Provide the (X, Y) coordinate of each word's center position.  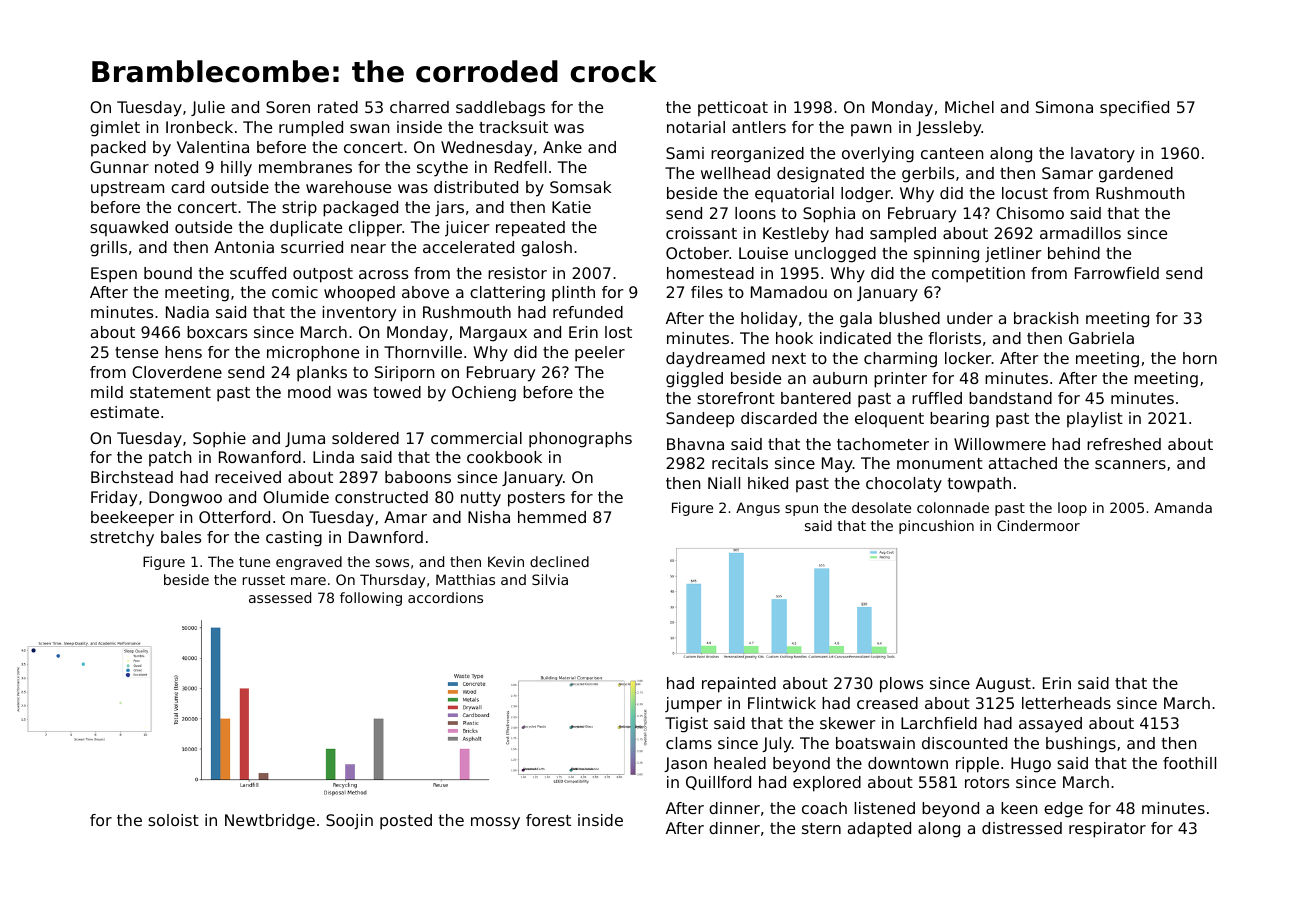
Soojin (349, 822)
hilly (236, 169)
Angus (758, 509)
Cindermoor (1038, 525)
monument (940, 463)
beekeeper (132, 519)
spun (801, 510)
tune (254, 562)
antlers (759, 127)
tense (136, 352)
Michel (969, 107)
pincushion (936, 527)
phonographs (580, 440)
